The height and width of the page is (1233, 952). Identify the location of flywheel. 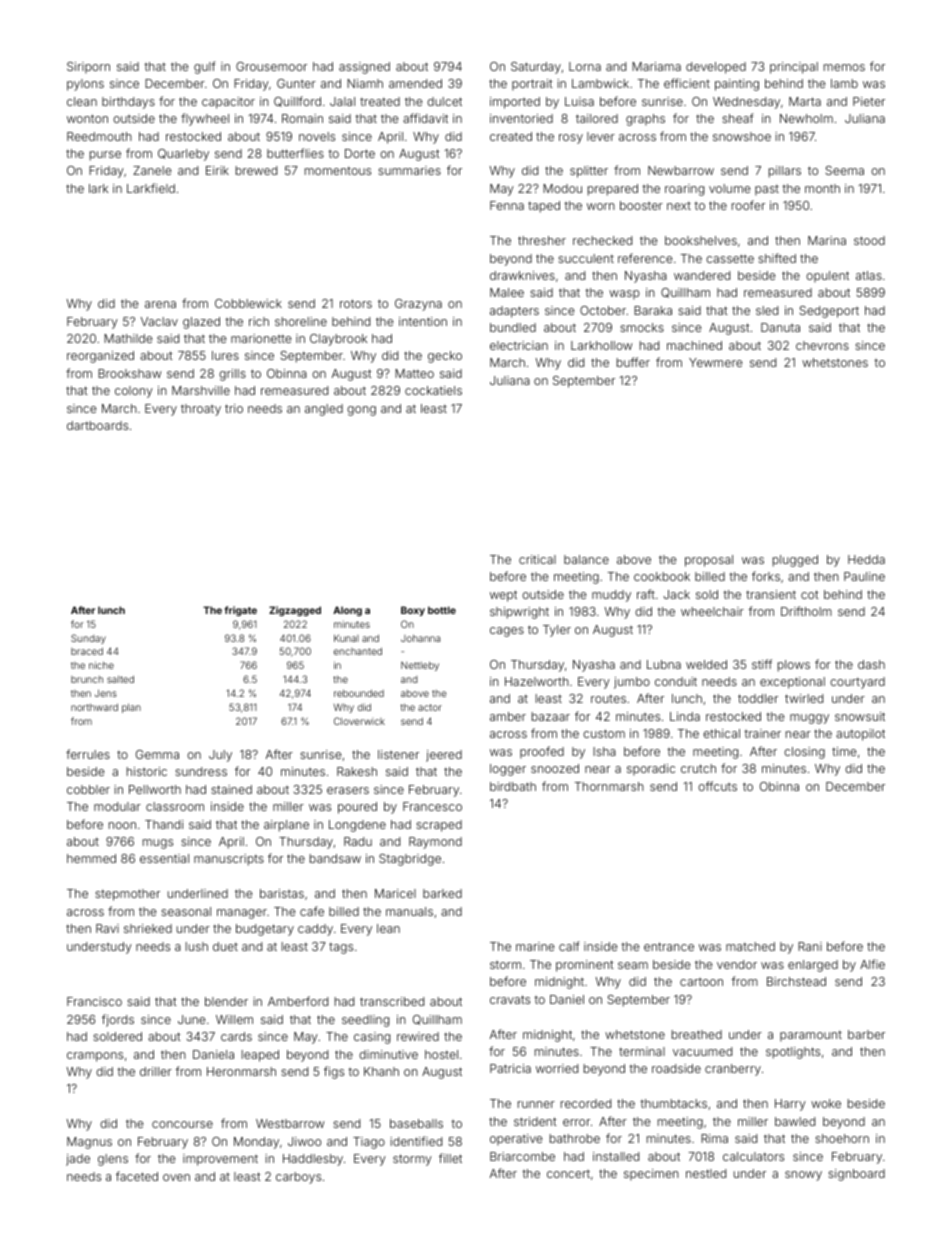
(205, 119).
